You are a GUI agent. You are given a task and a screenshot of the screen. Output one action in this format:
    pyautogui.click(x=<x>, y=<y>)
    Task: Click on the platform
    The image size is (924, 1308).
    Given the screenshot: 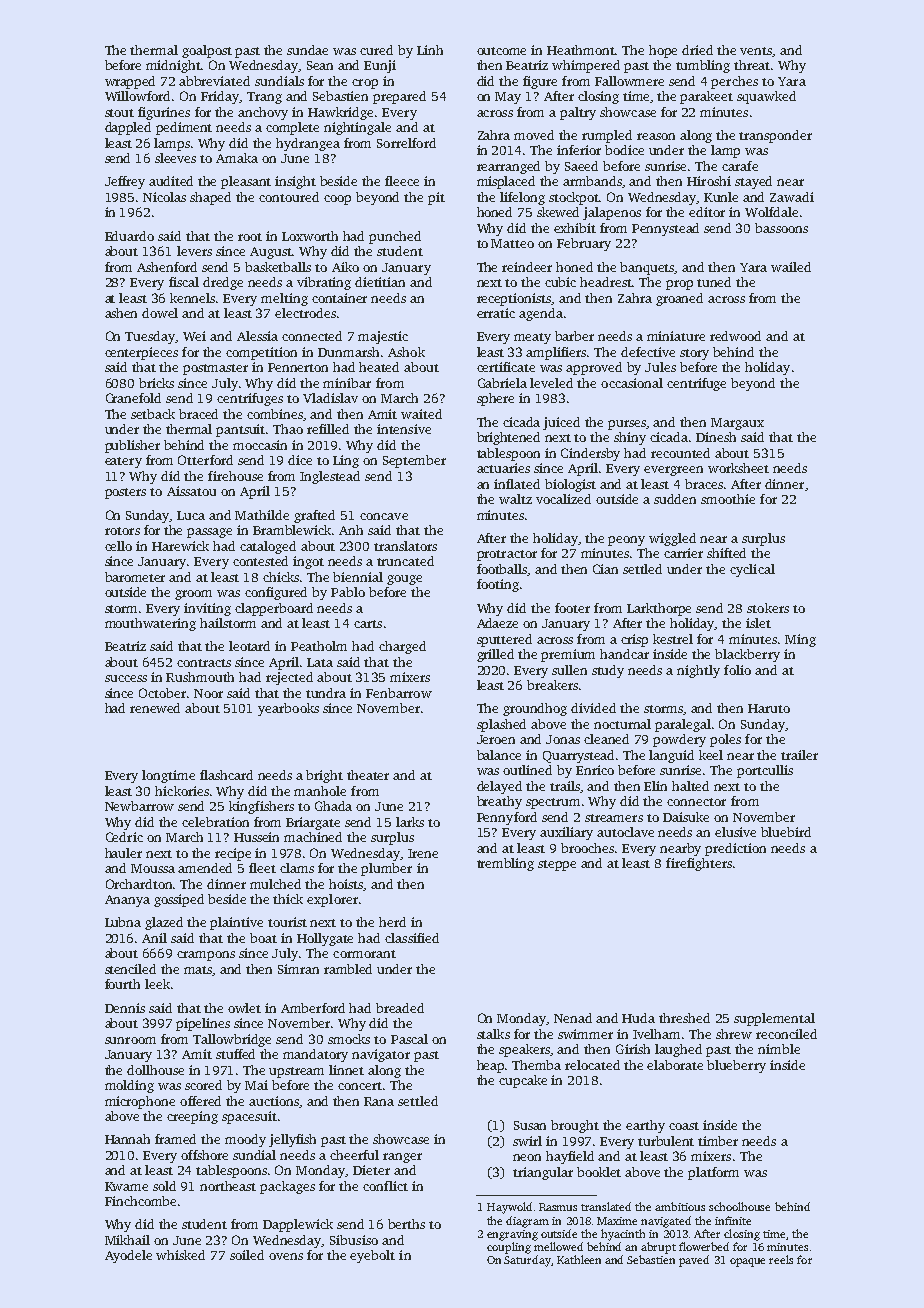 What is the action you would take?
    pyautogui.click(x=713, y=1173)
